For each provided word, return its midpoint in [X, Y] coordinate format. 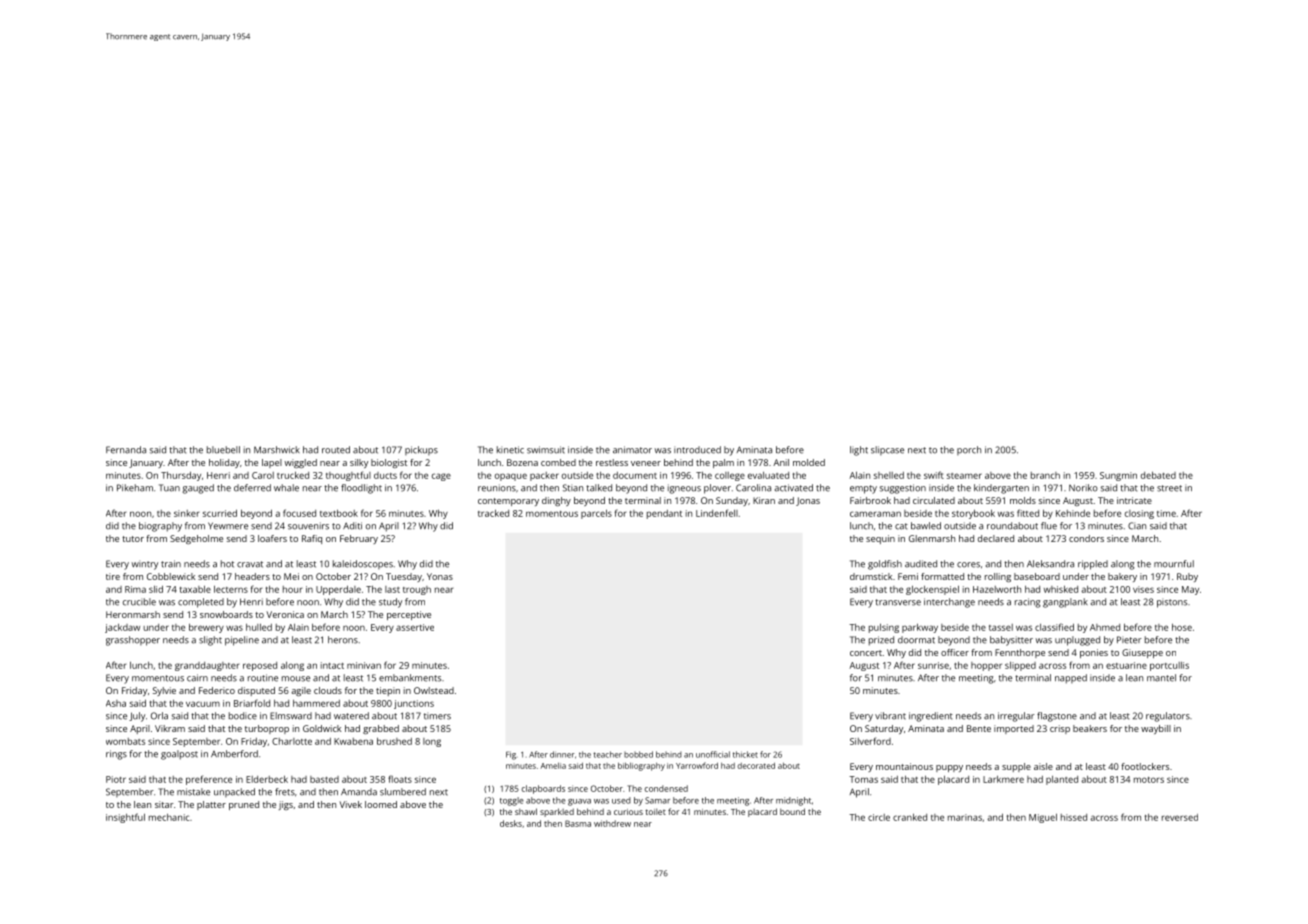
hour [292, 589]
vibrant [890, 716]
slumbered [403, 792]
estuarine [1126, 665]
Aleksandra [1050, 564]
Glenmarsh [932, 538]
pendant [664, 514]
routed [336, 450]
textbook [339, 513]
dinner [562, 754]
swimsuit [546, 450]
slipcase [887, 450]
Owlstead [434, 690]
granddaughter [207, 666]
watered [351, 716]
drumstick [871, 576]
